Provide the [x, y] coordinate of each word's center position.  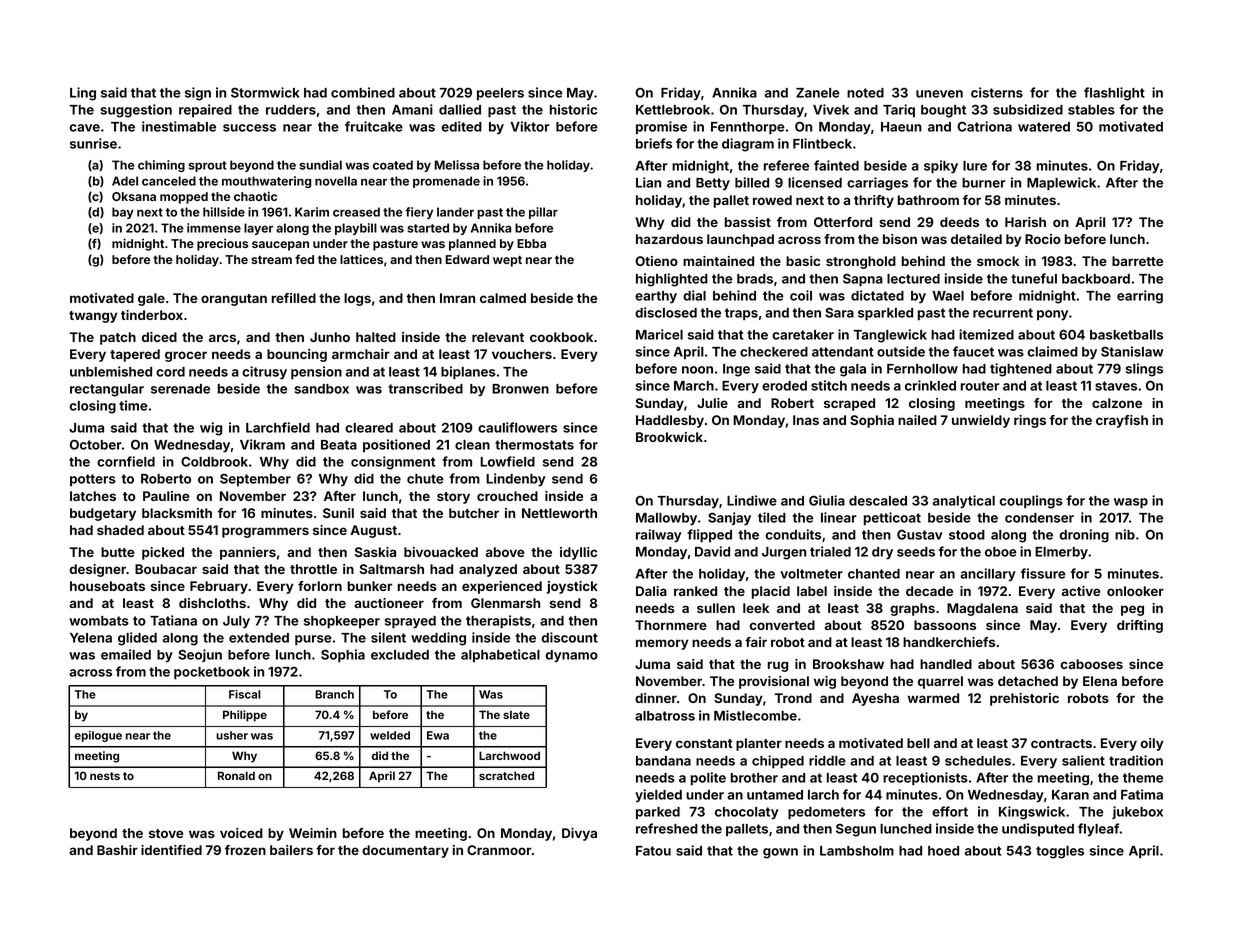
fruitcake [374, 126]
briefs [654, 143]
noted [865, 93]
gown [780, 853]
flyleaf [1099, 830]
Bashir [117, 850]
